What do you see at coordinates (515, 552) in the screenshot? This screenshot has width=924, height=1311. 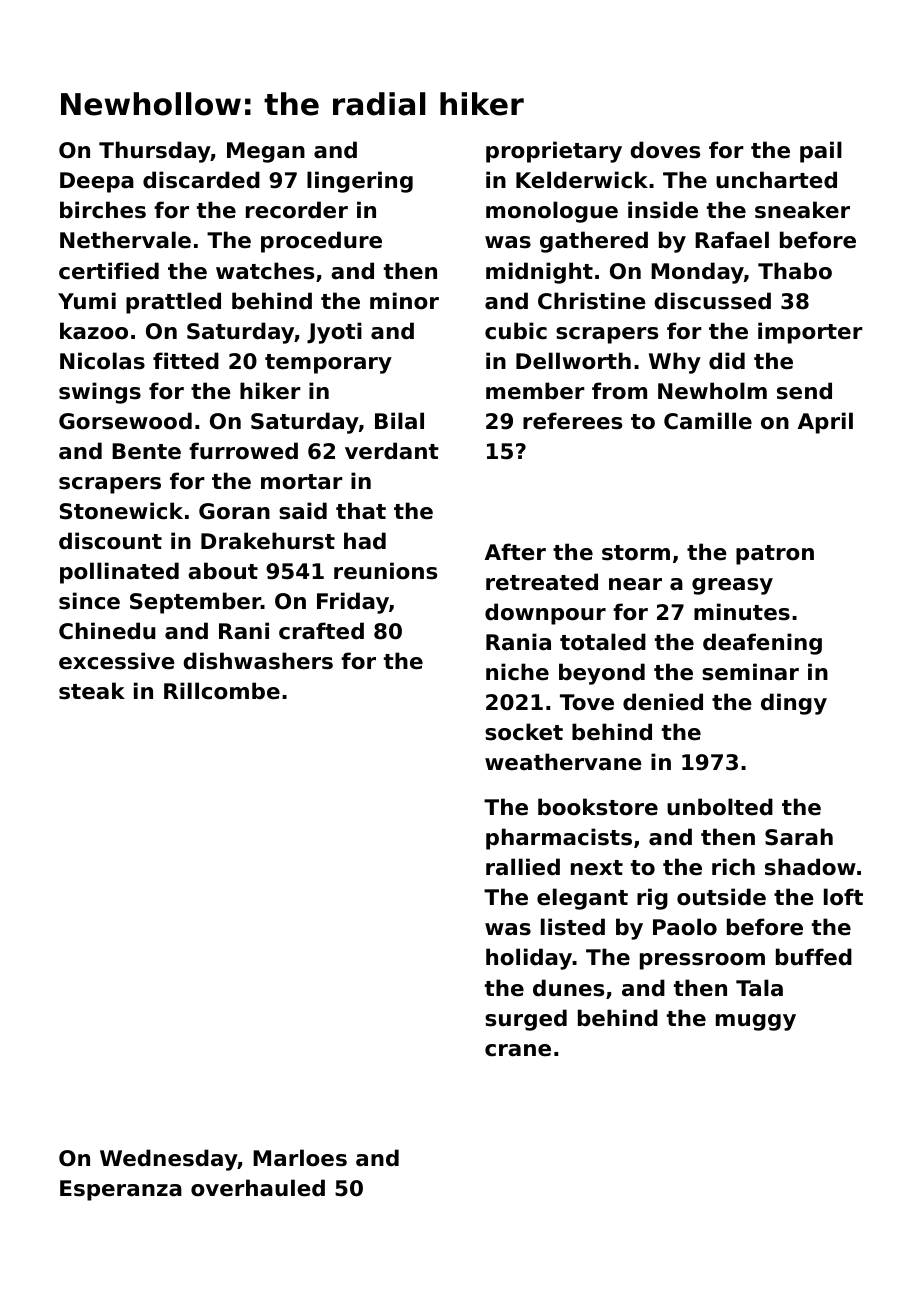 I see `After` at bounding box center [515, 552].
